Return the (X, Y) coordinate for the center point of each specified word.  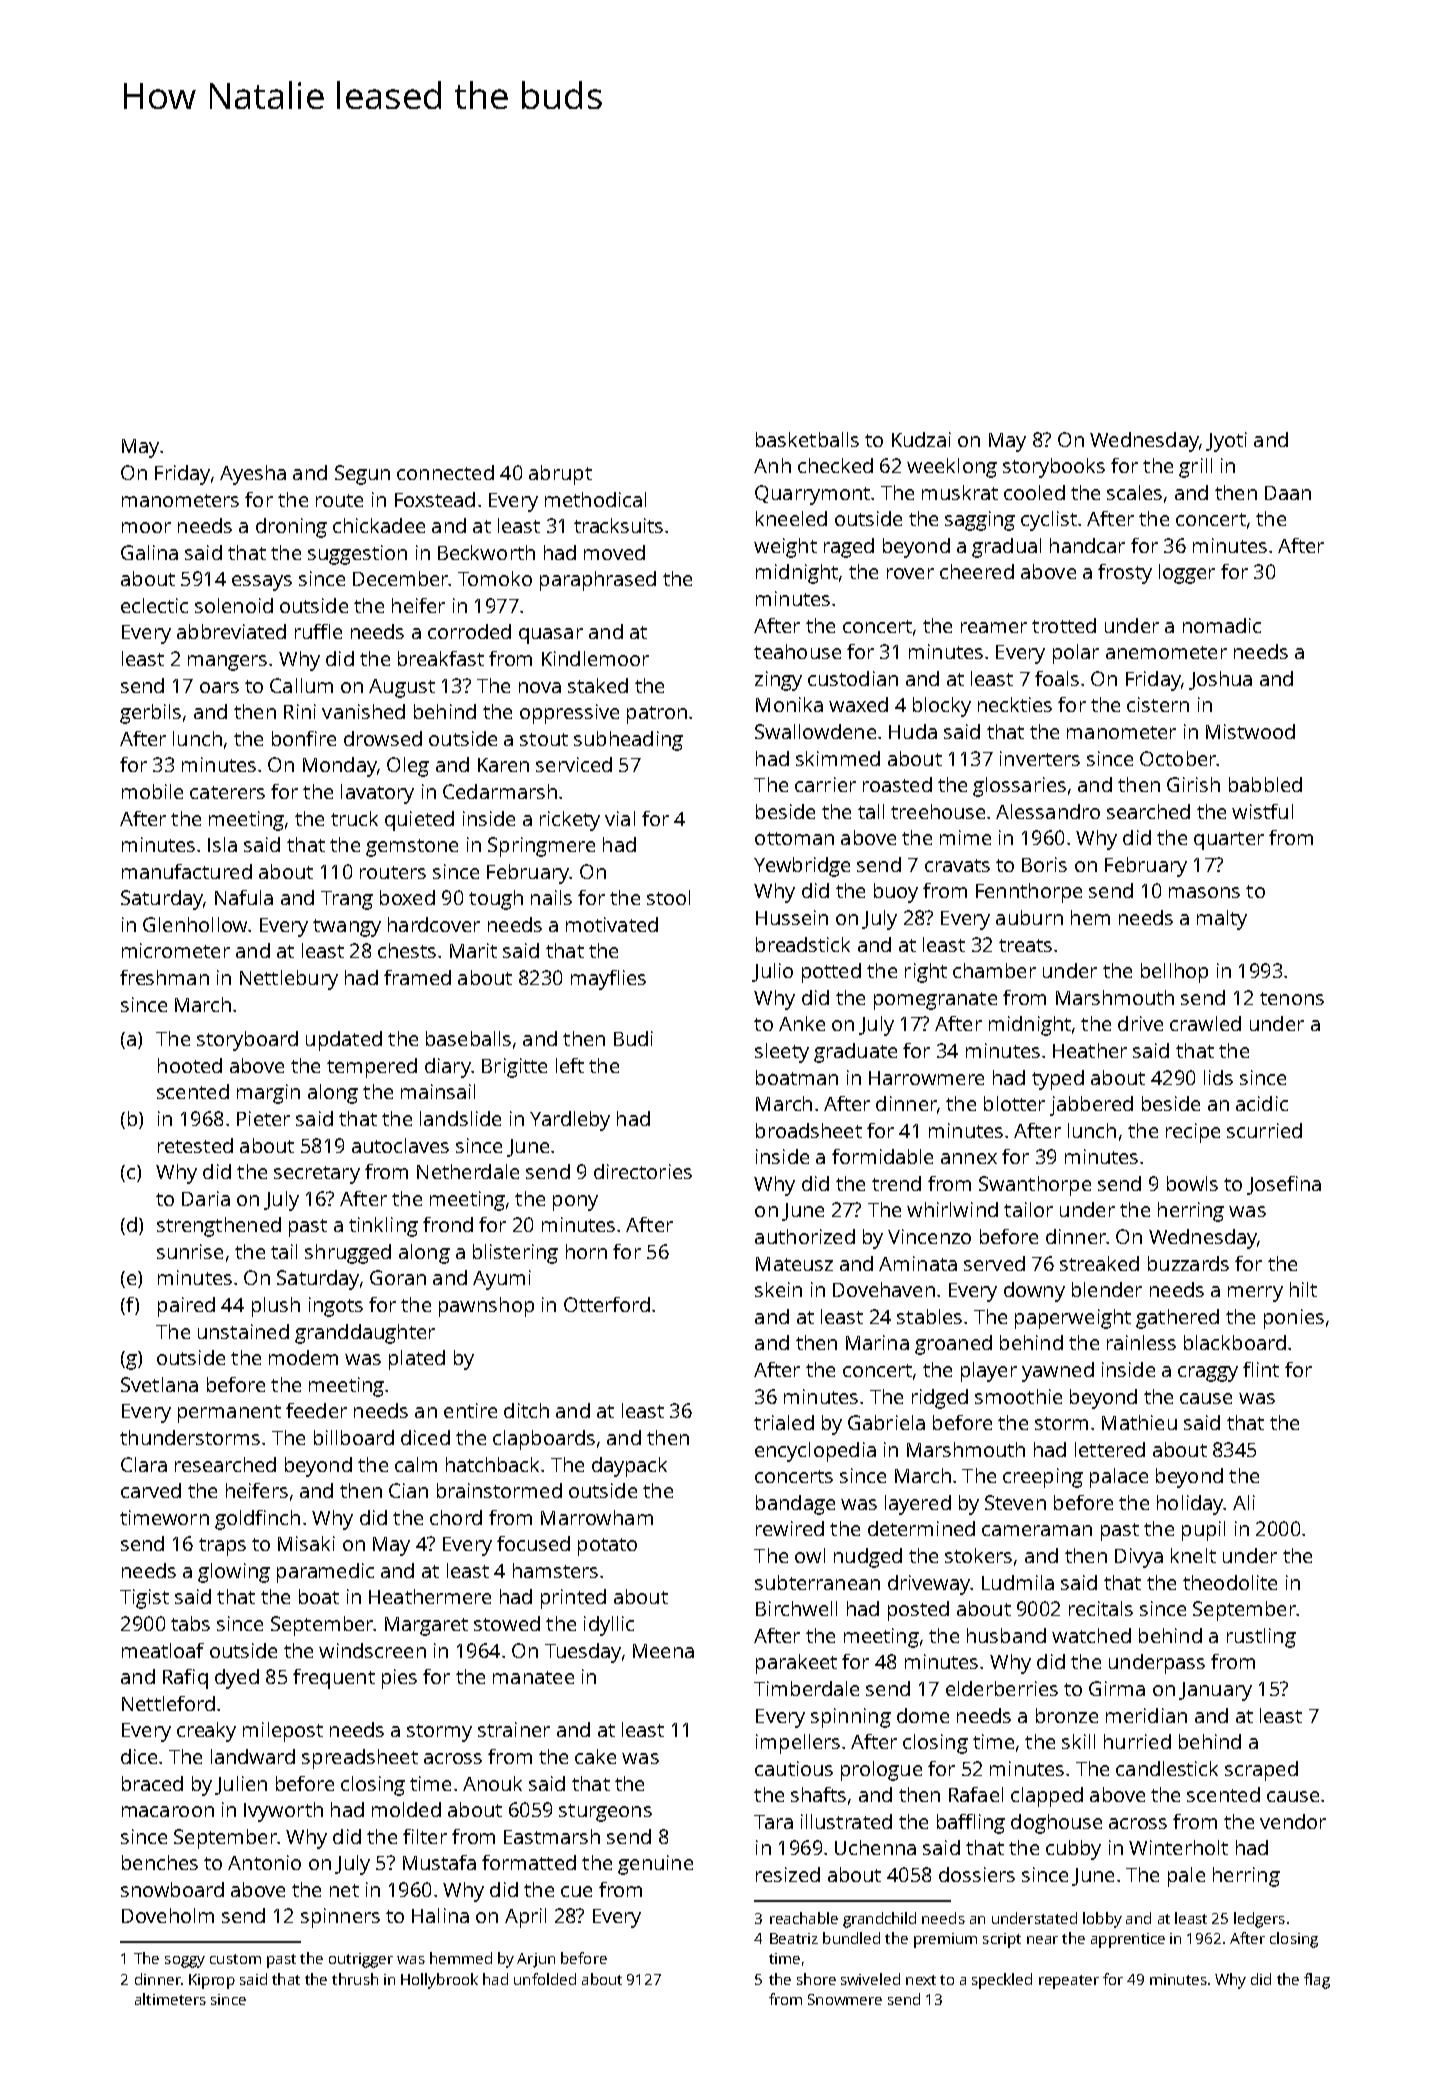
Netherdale (468, 1171)
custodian (853, 678)
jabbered (1091, 1106)
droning (291, 528)
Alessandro (1048, 811)
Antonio (264, 1862)
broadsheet (809, 1130)
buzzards (1188, 1263)
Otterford (607, 1304)
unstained (243, 1331)
